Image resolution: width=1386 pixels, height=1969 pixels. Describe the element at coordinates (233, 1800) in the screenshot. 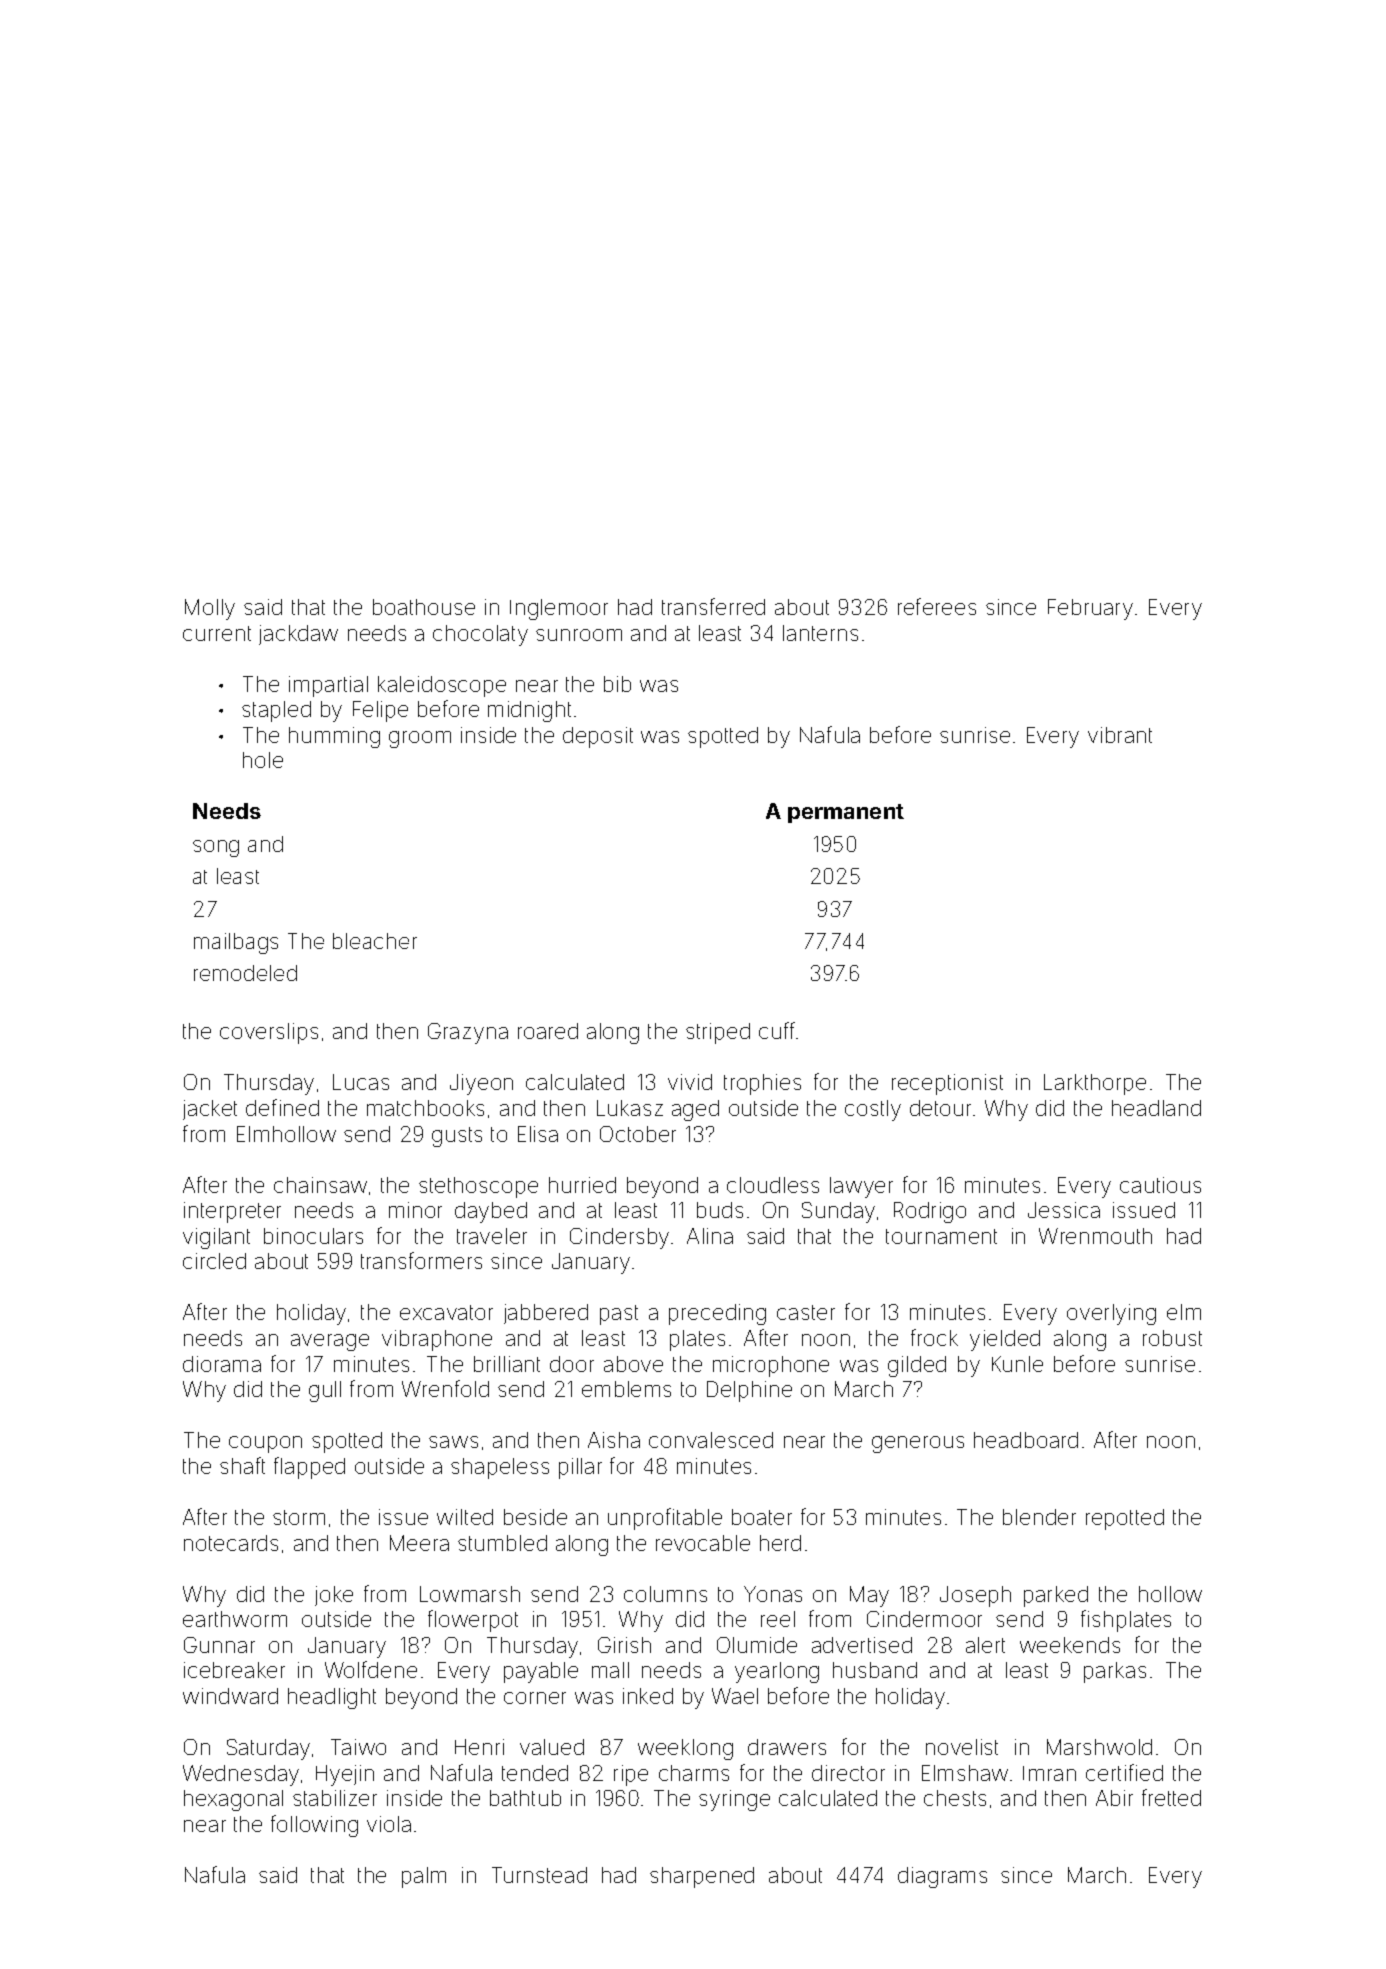

I see `hexagonal` at that location.
